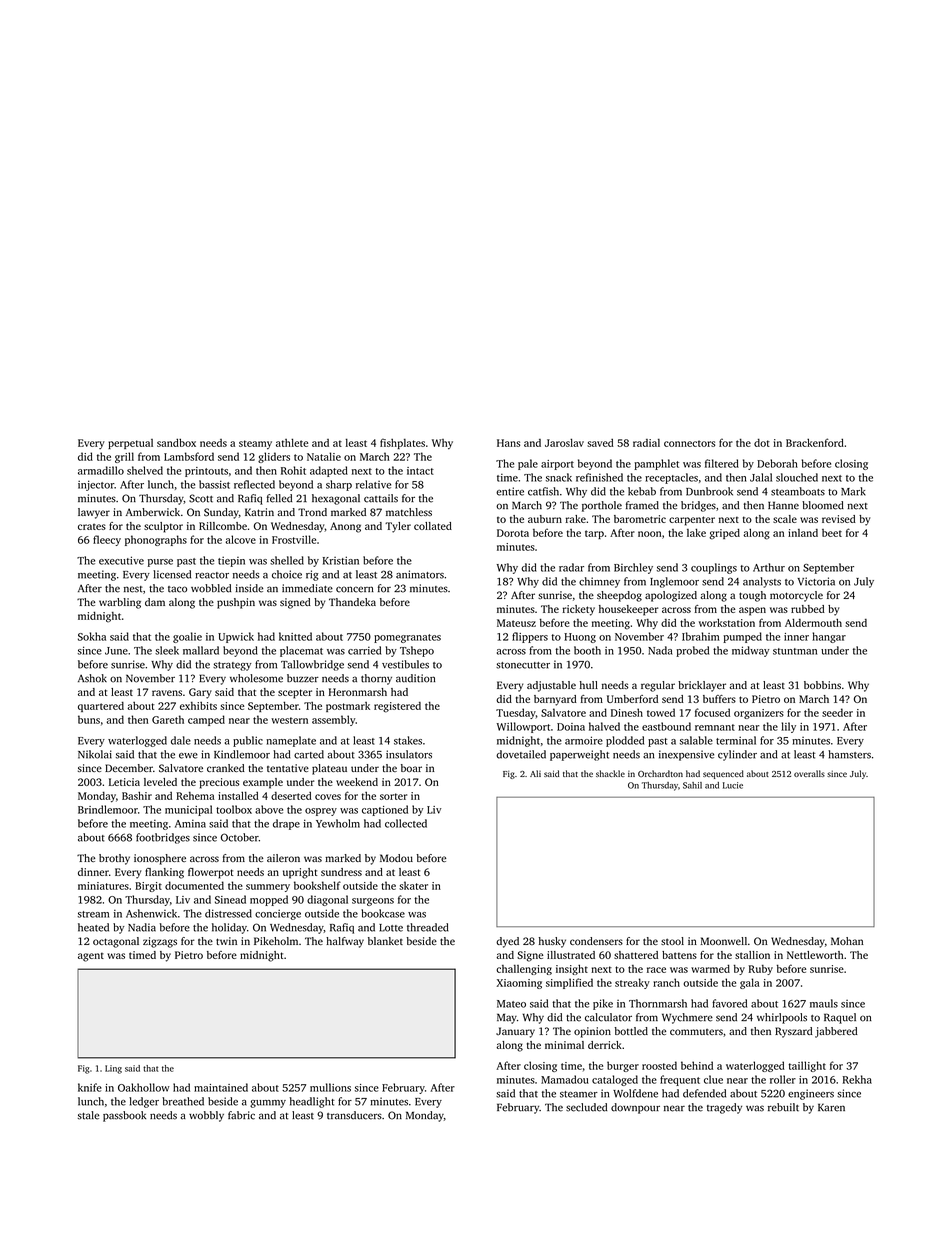 The image size is (952, 1233). Describe the element at coordinates (724, 1108) in the document. I see `tragedy` at that location.
